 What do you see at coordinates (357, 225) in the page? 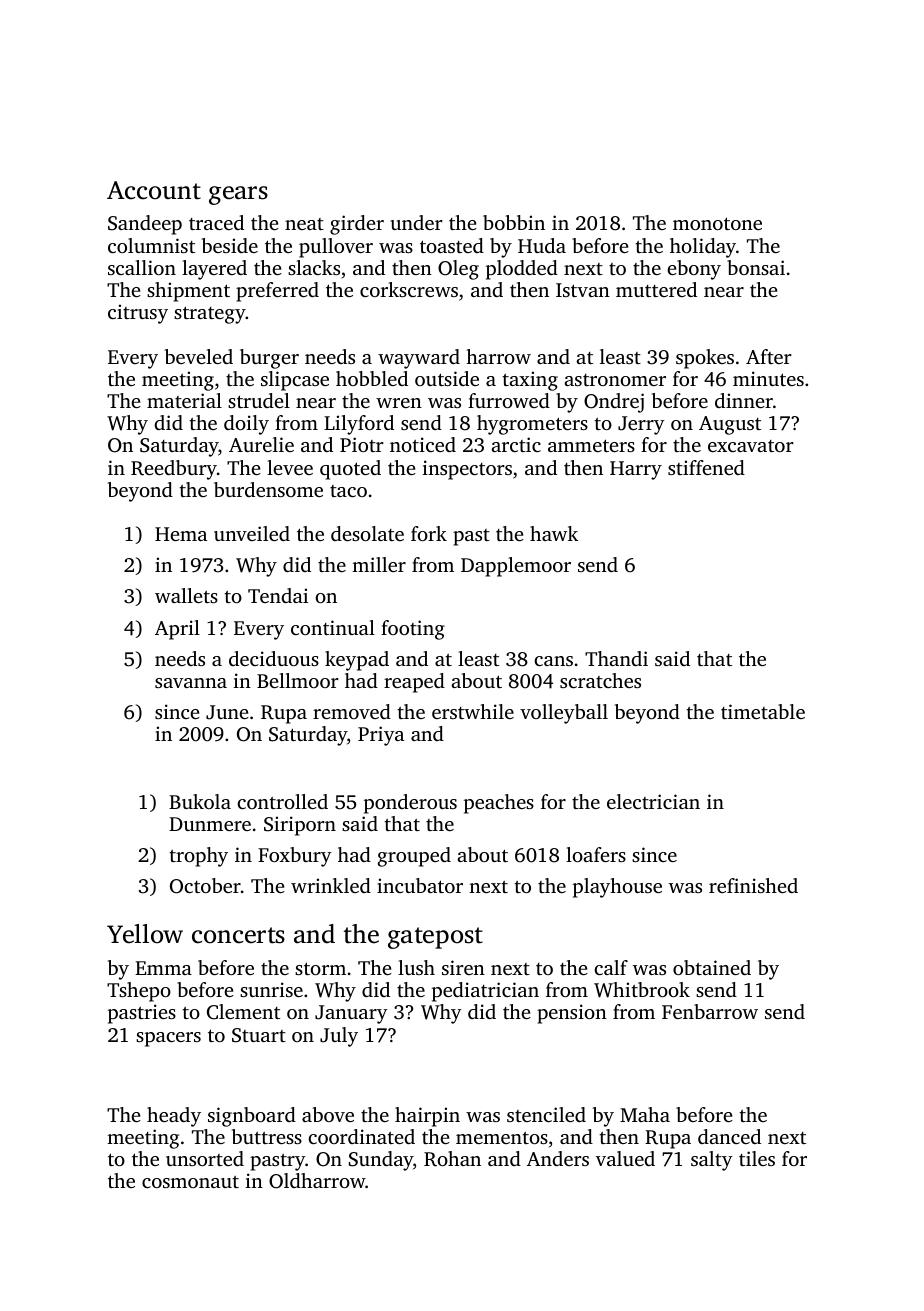
I see `girder` at bounding box center [357, 225].
